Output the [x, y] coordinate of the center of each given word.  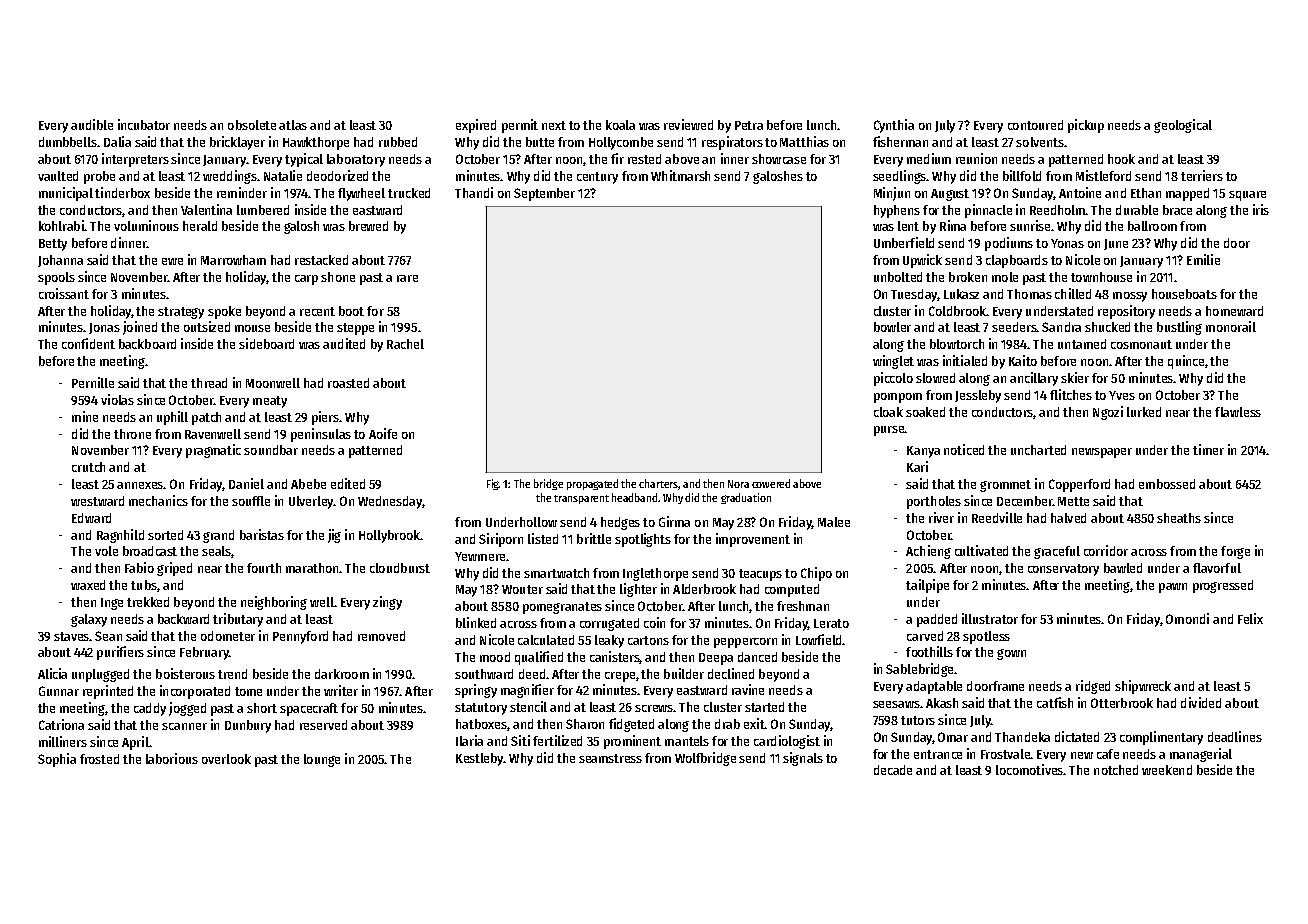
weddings [230, 177]
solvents [1040, 142]
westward [97, 501]
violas [117, 399]
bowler [892, 327]
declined [731, 673]
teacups [760, 575]
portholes [934, 502]
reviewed [688, 124]
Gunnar [59, 691]
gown [1011, 654]
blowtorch [957, 344]
